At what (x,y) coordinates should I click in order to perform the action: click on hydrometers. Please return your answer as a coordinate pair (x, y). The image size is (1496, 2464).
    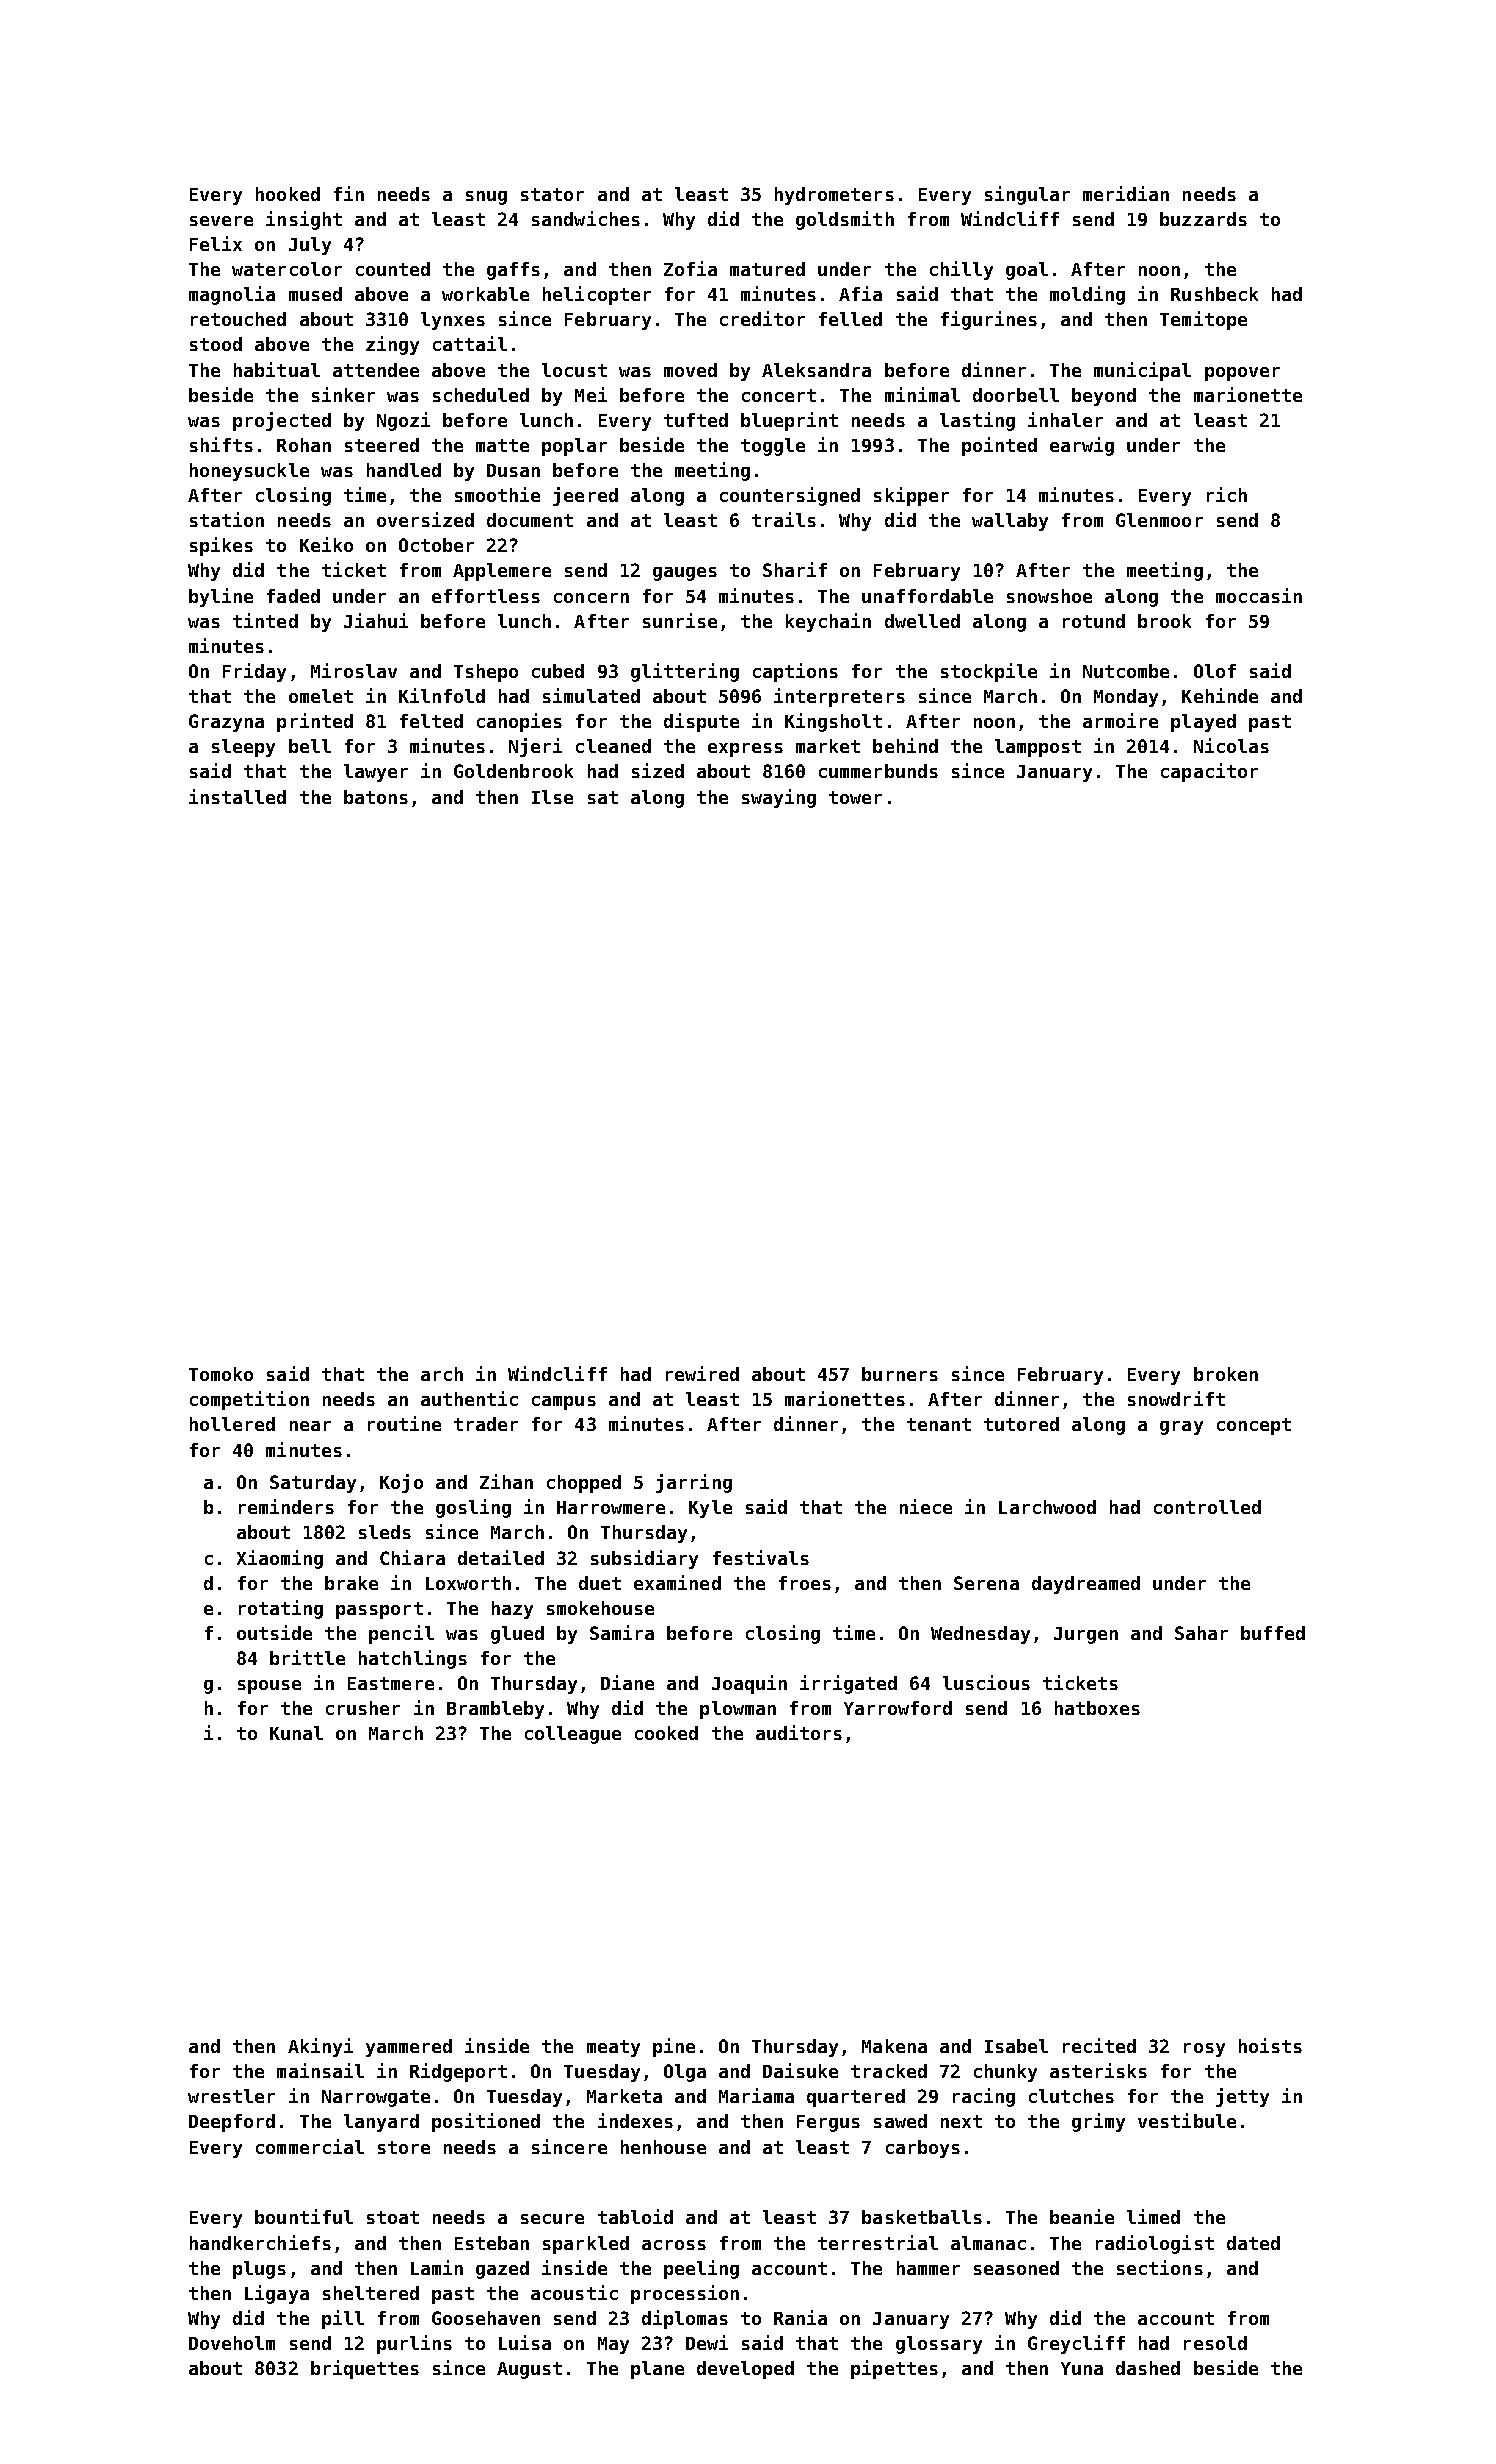
    Looking at the image, I should click on (834, 196).
